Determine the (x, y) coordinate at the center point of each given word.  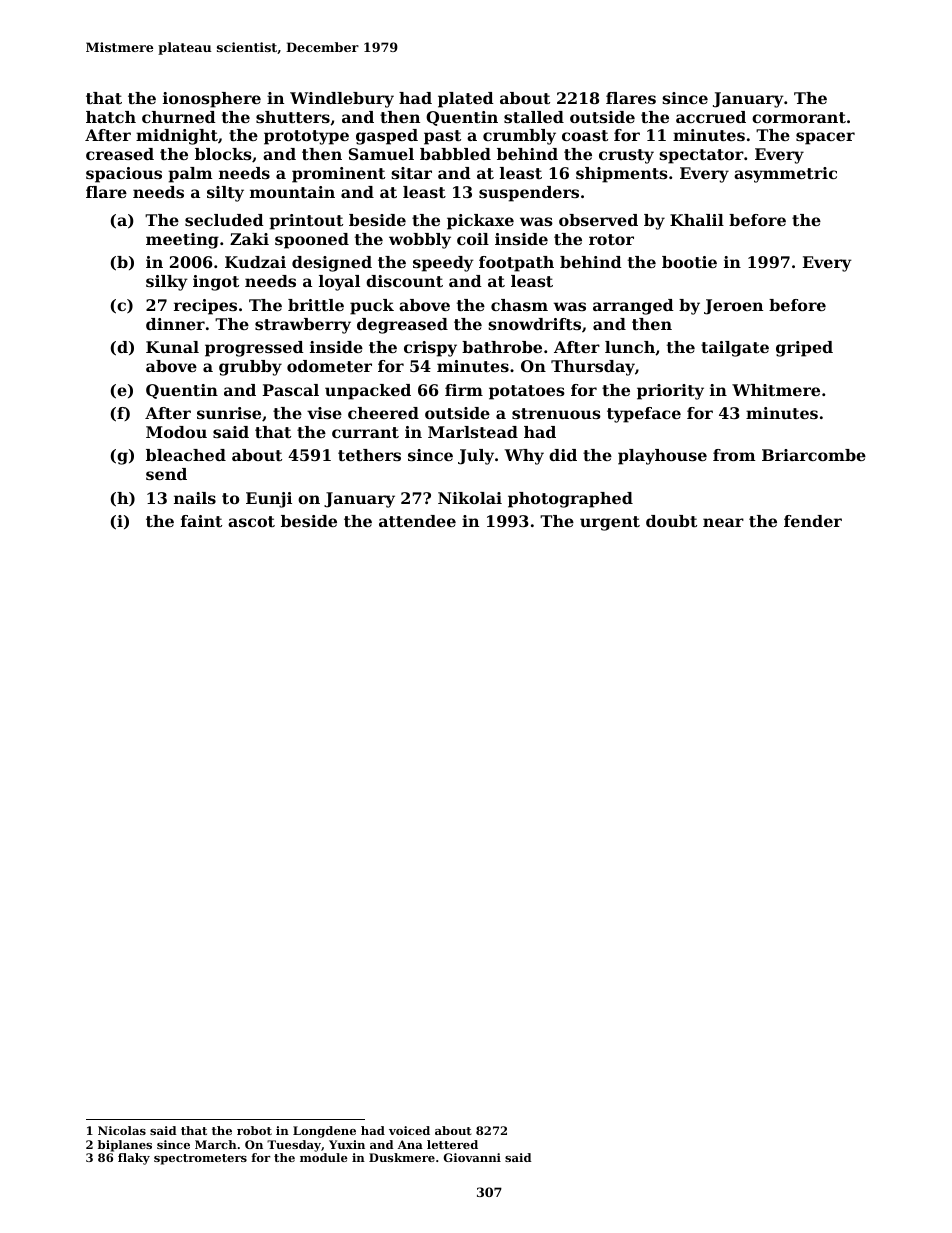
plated (466, 100)
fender (813, 521)
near (723, 522)
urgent (610, 523)
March (216, 1144)
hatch (111, 117)
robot (254, 1130)
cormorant (799, 117)
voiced (409, 1130)
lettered (452, 1144)
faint (201, 521)
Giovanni (472, 1157)
